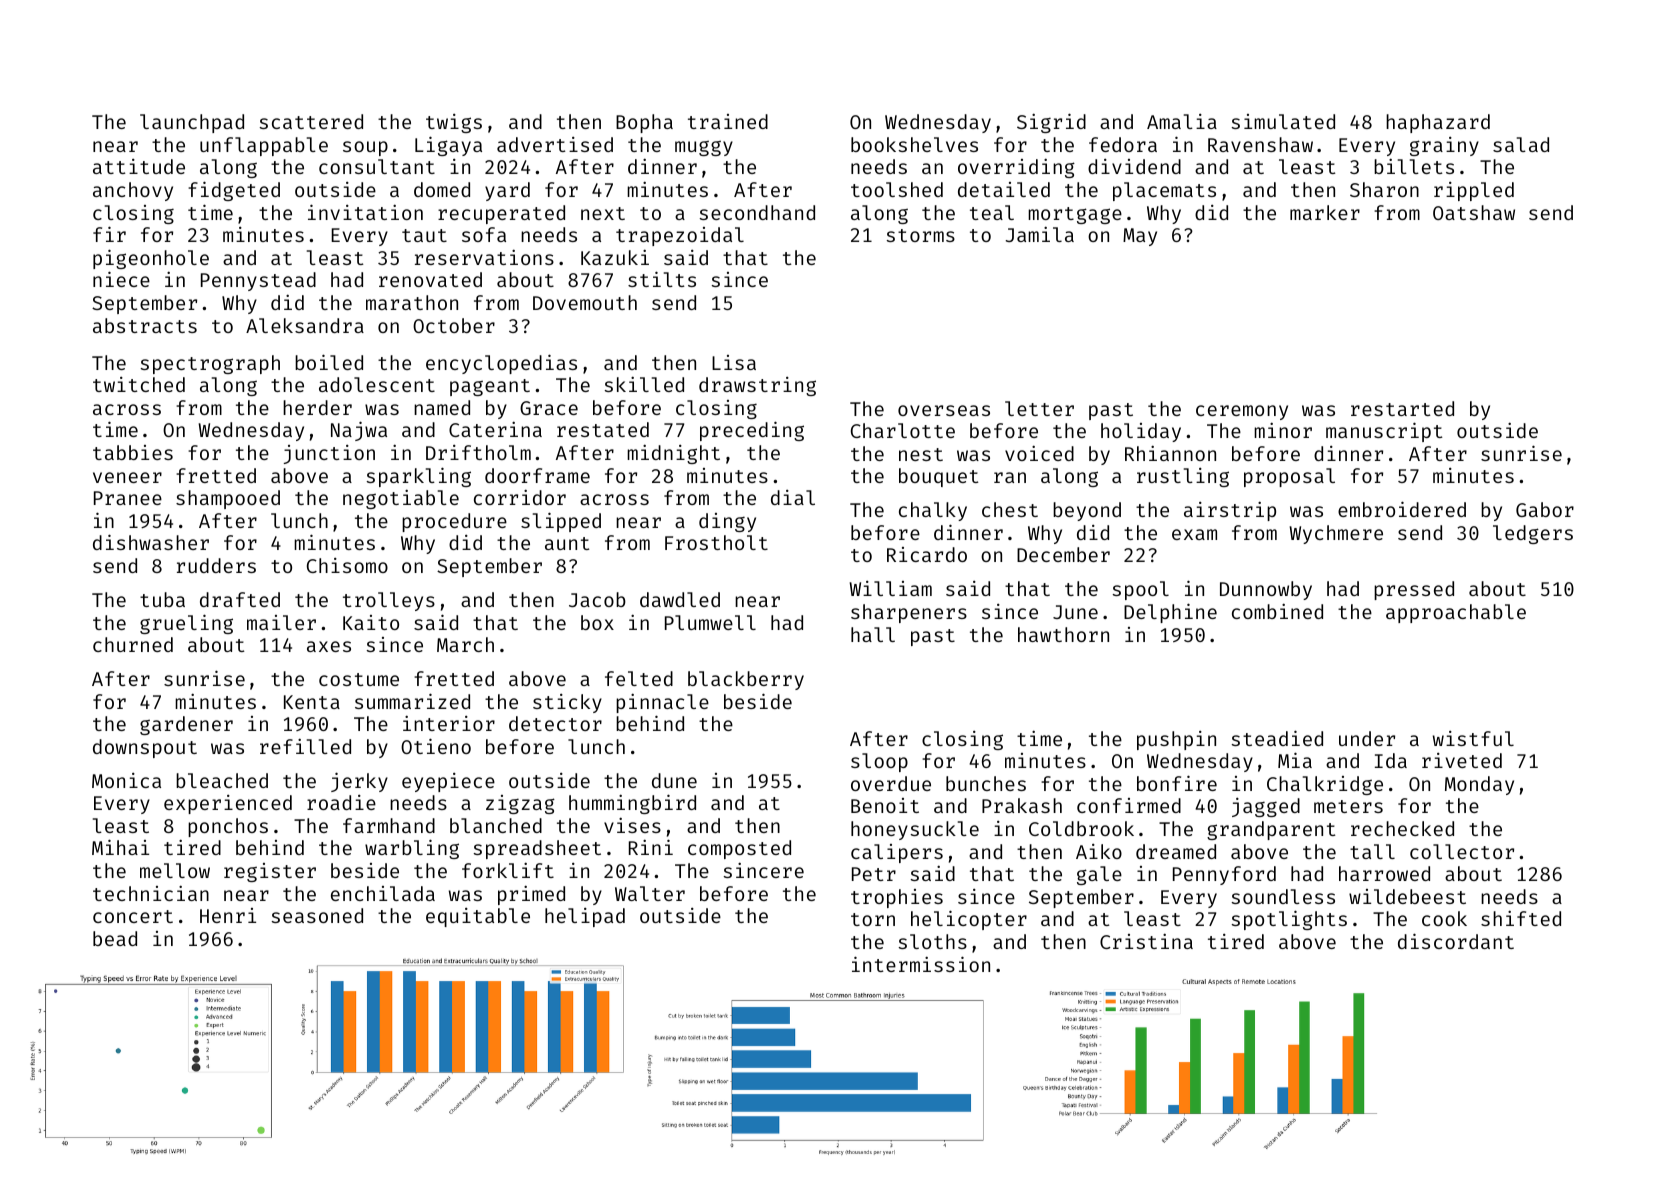  I want to click on Mihai, so click(120, 847).
